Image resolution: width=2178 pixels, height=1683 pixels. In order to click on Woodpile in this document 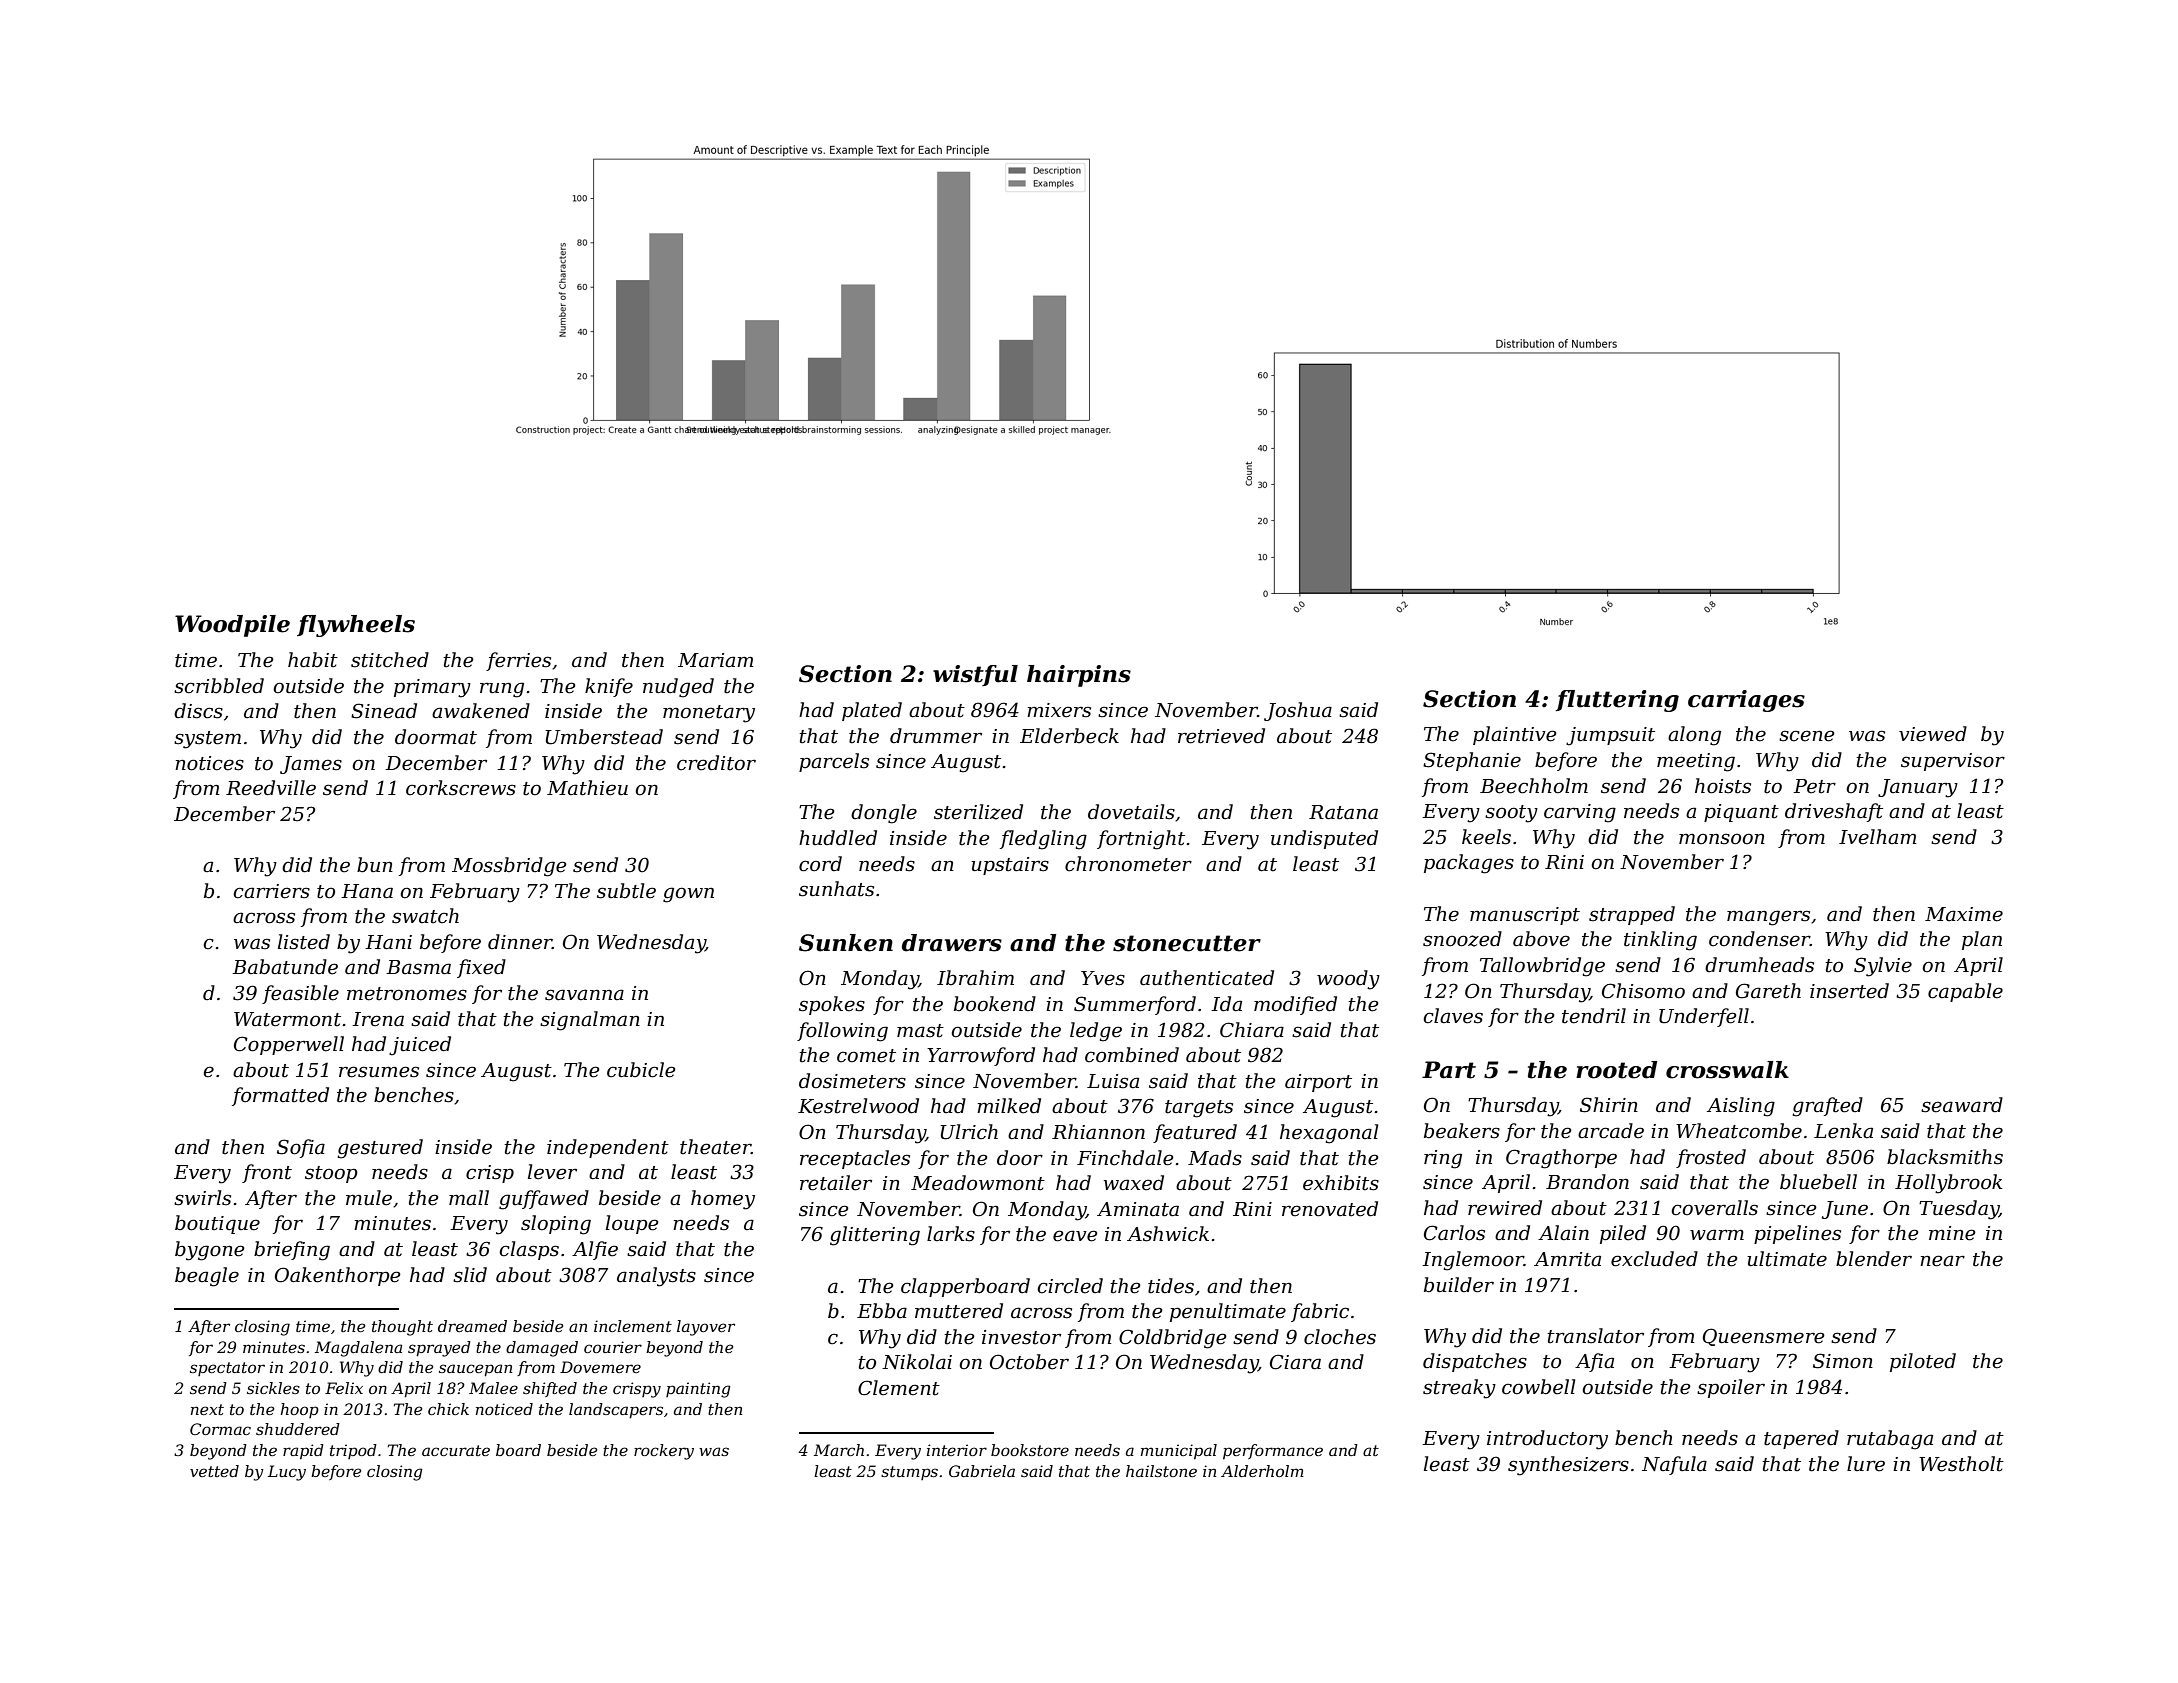, I will do `click(232, 626)`.
